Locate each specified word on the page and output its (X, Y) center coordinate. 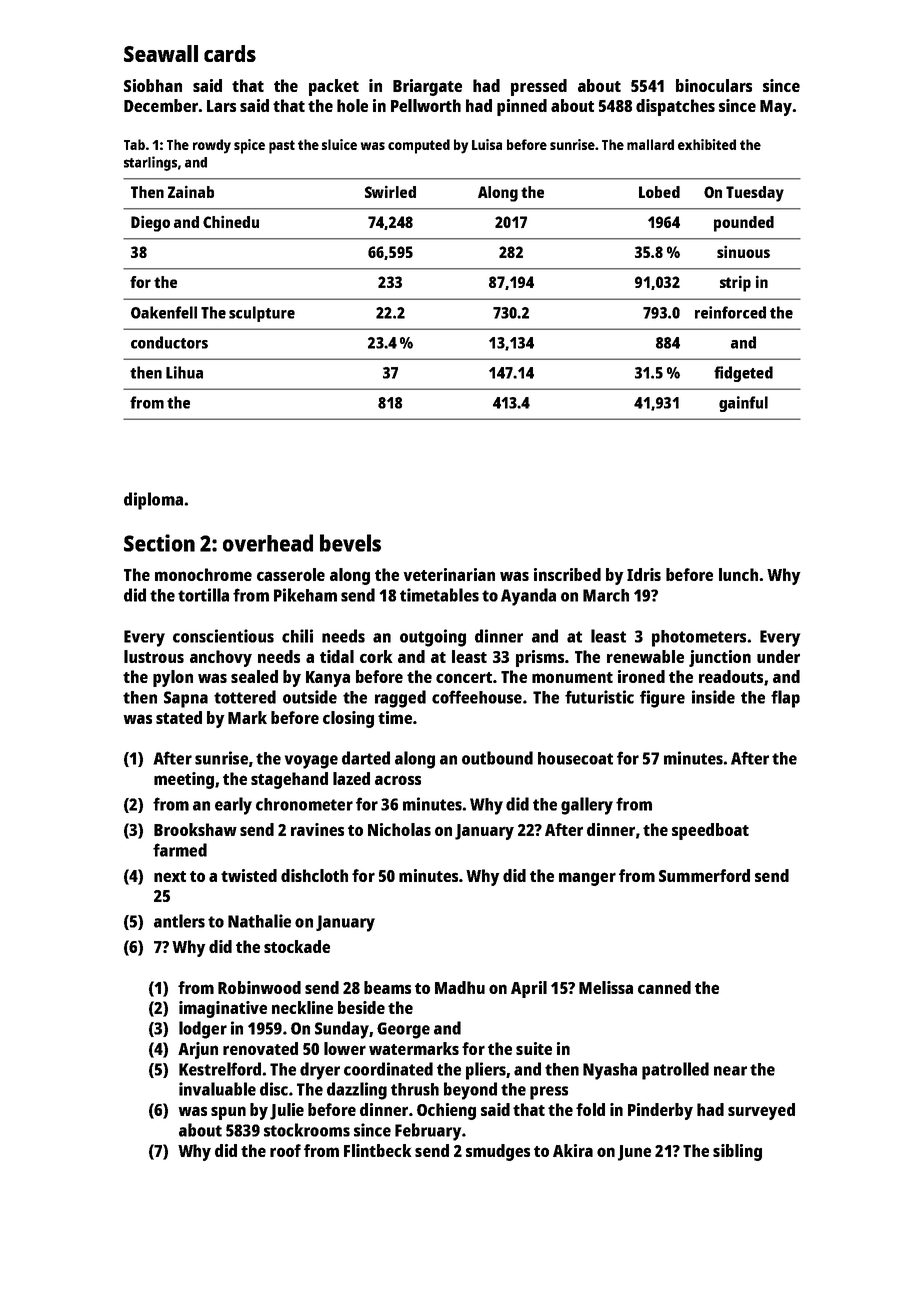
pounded (744, 224)
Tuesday (755, 194)
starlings (150, 163)
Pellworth (426, 105)
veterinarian (449, 574)
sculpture (262, 314)
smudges (498, 1152)
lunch (738, 574)
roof (285, 1150)
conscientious (223, 636)
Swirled (390, 191)
